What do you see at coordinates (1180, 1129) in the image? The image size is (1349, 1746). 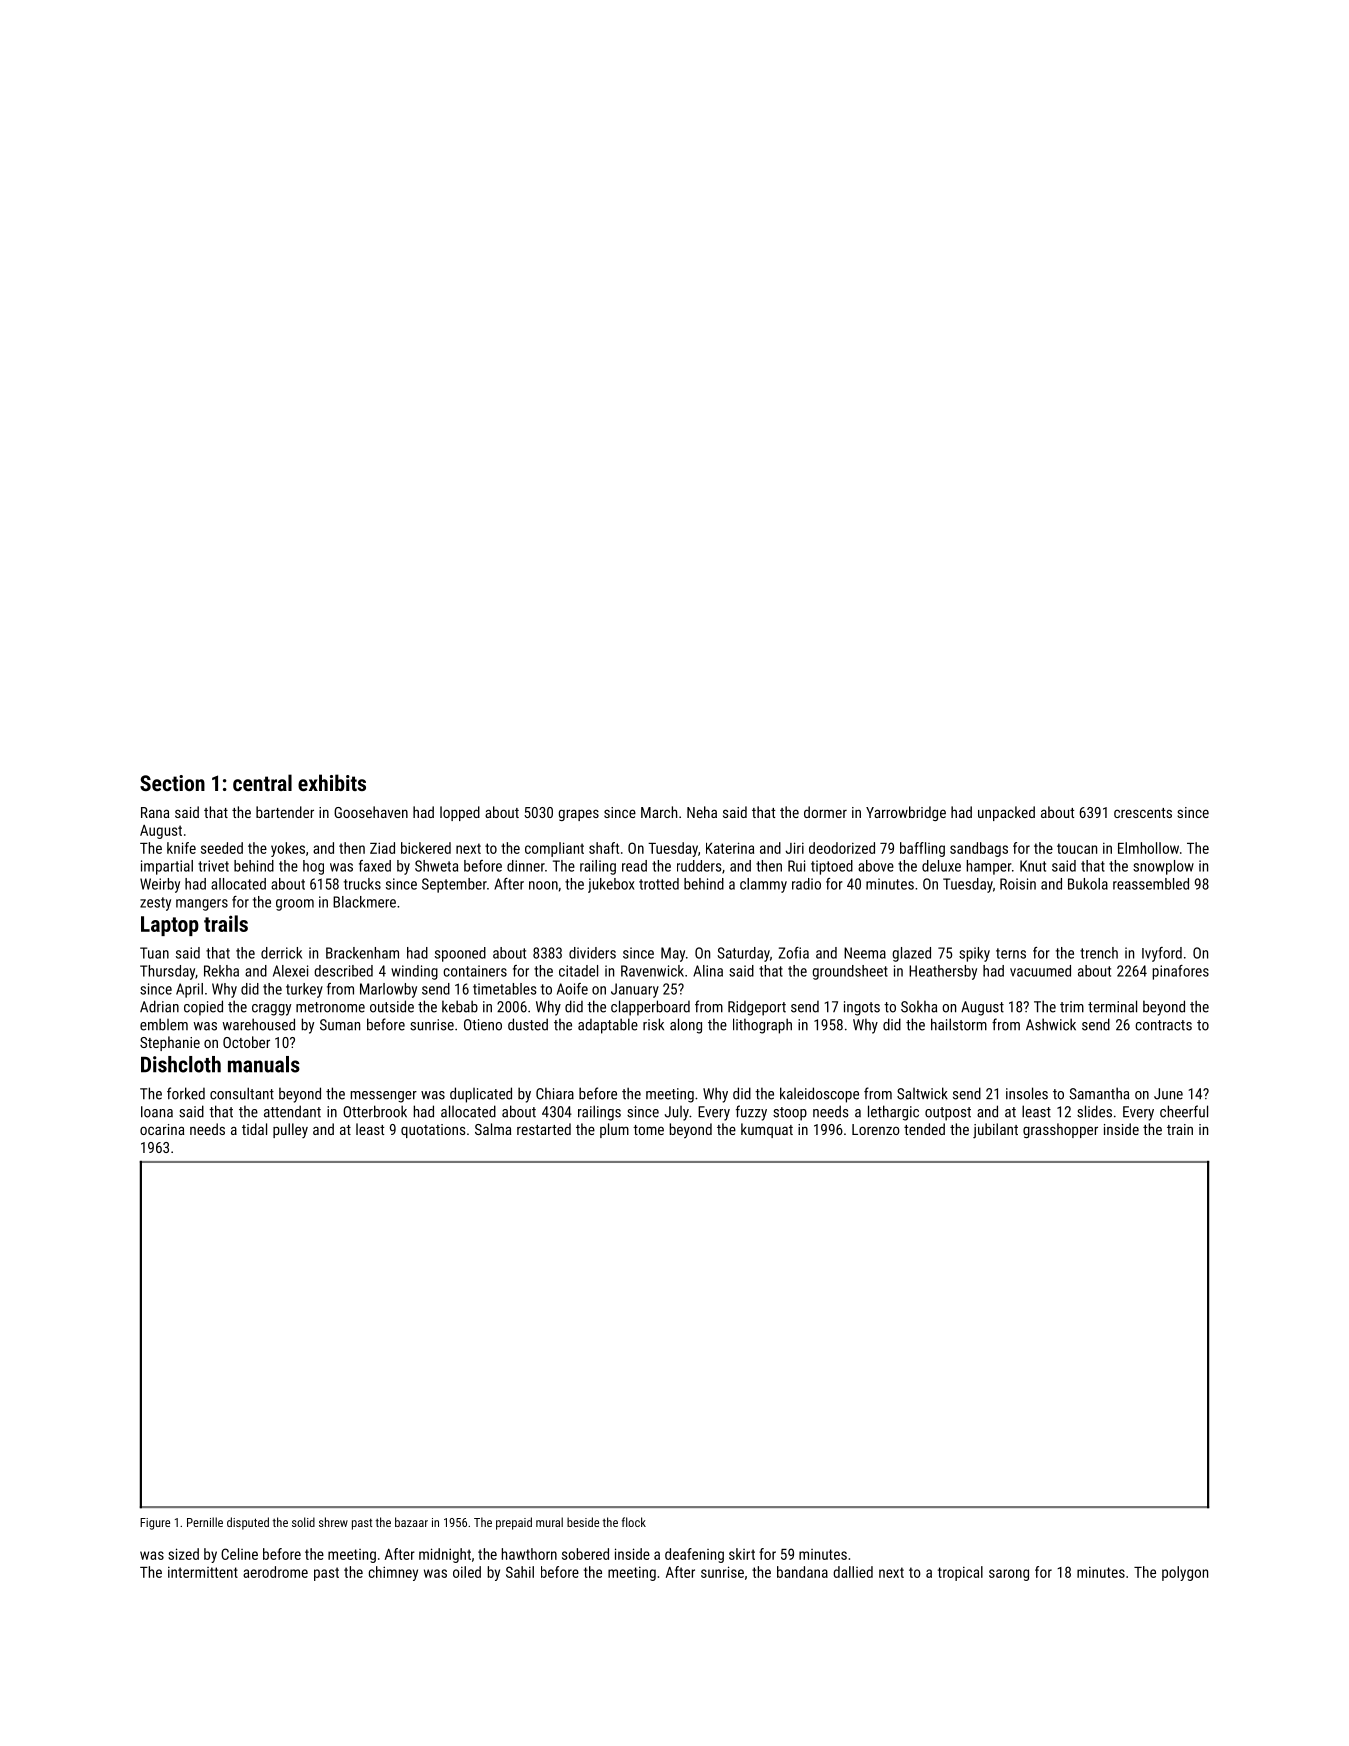 I see `train` at bounding box center [1180, 1129].
